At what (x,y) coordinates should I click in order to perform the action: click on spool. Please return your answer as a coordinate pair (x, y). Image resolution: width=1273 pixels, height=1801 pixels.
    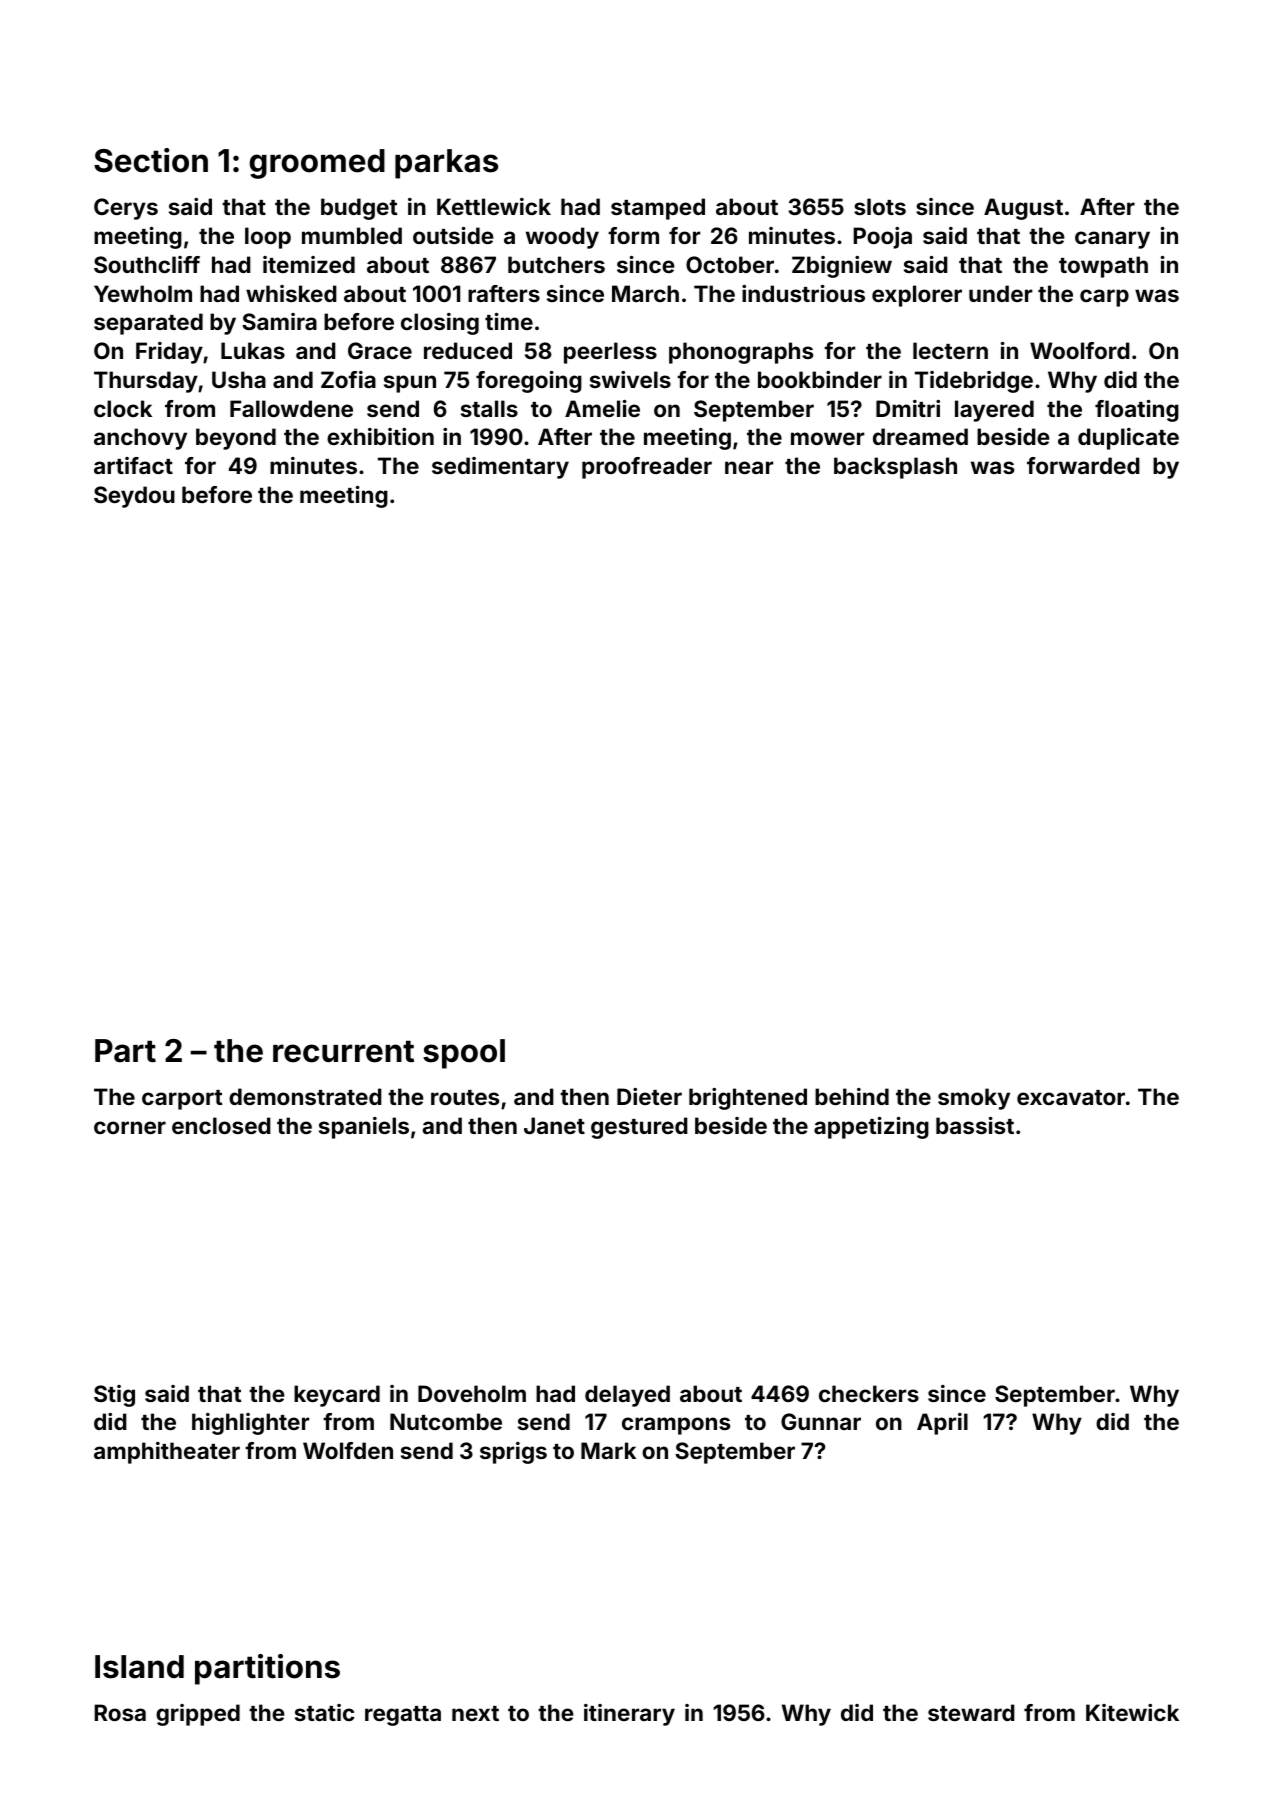
    Looking at the image, I should click on (464, 1054).
